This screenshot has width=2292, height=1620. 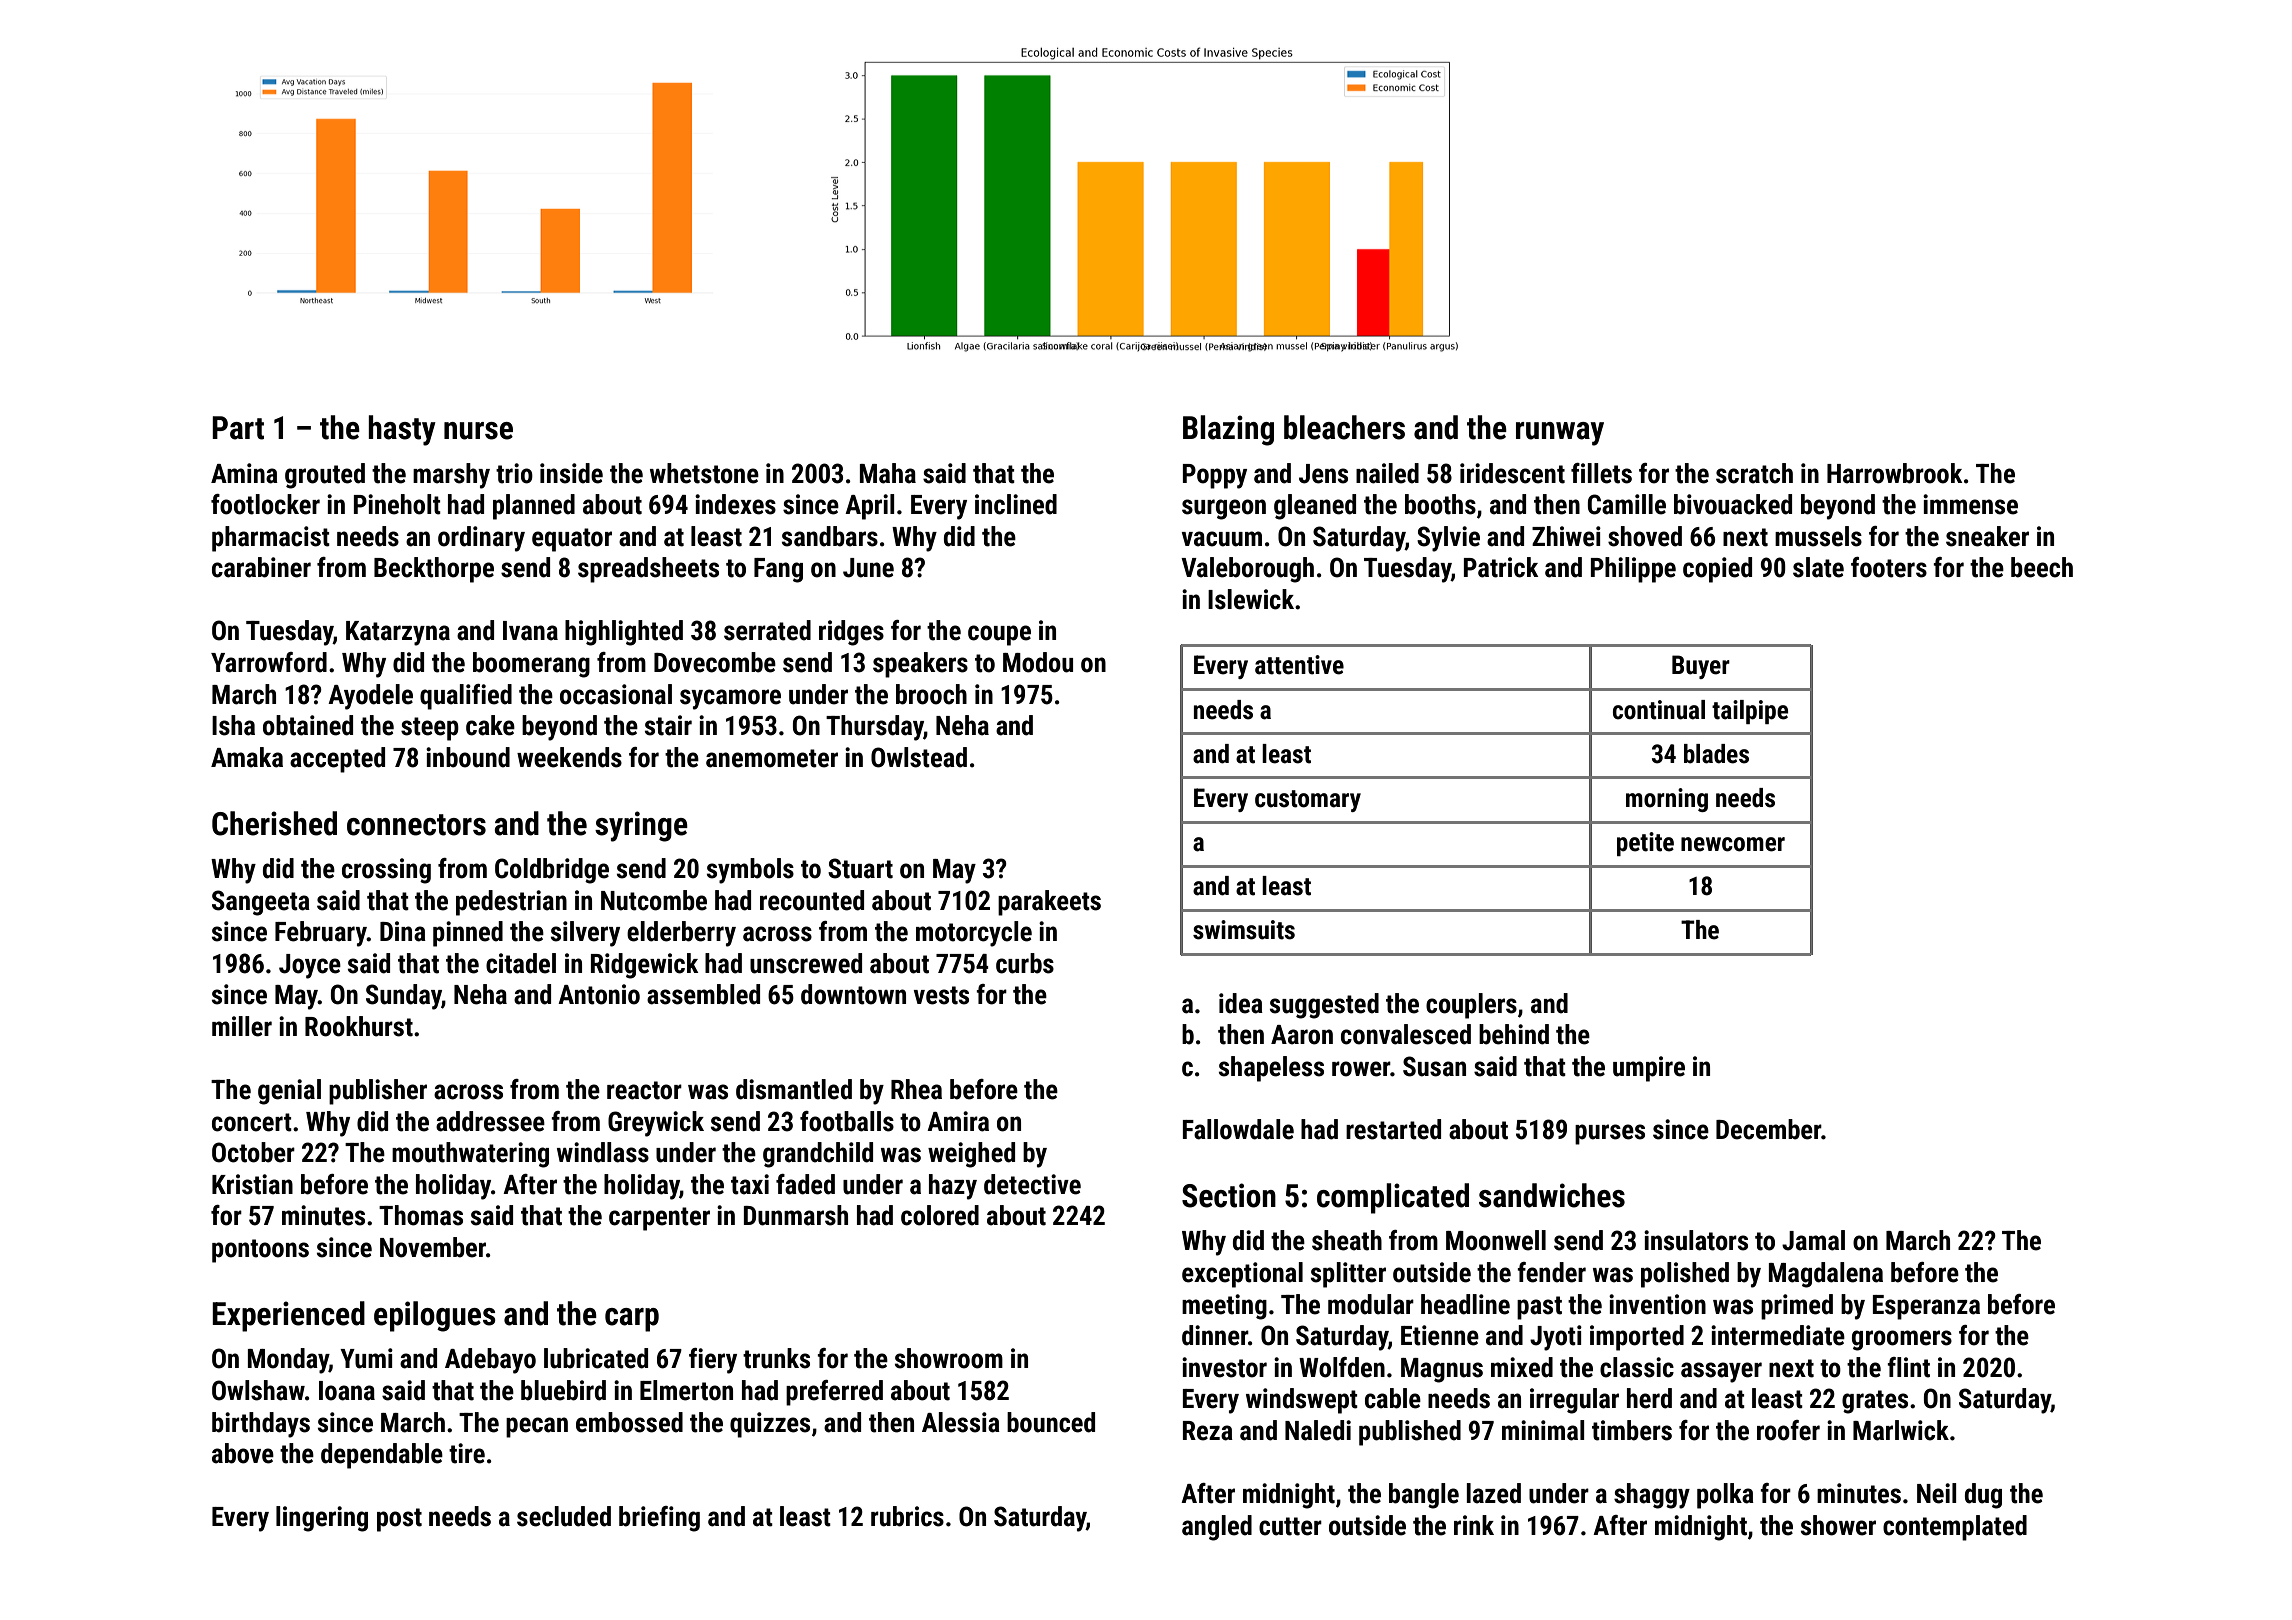 I want to click on Yarrowford, so click(x=269, y=662).
